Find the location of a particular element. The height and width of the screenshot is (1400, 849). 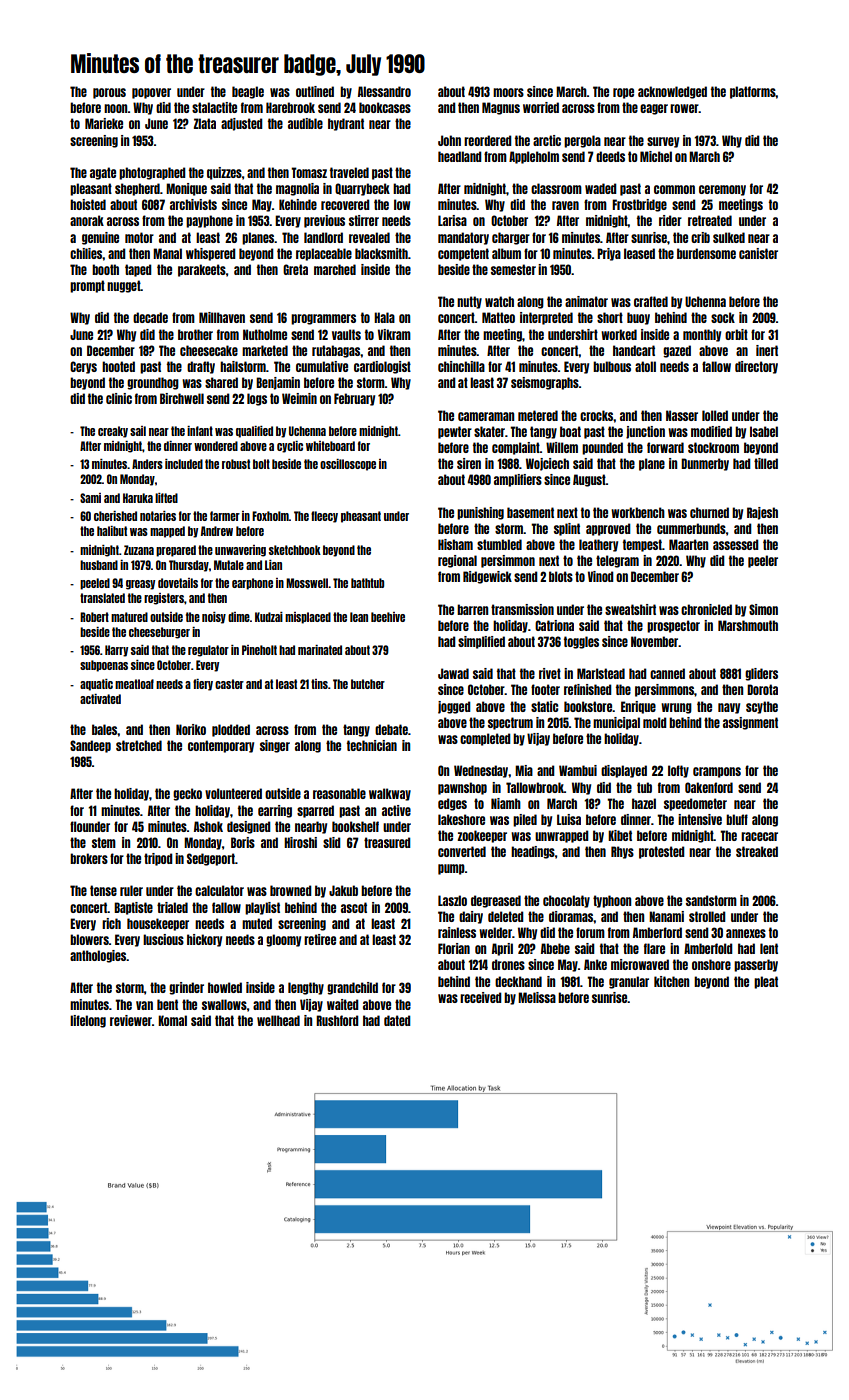

Cerys is located at coordinates (83, 367).
